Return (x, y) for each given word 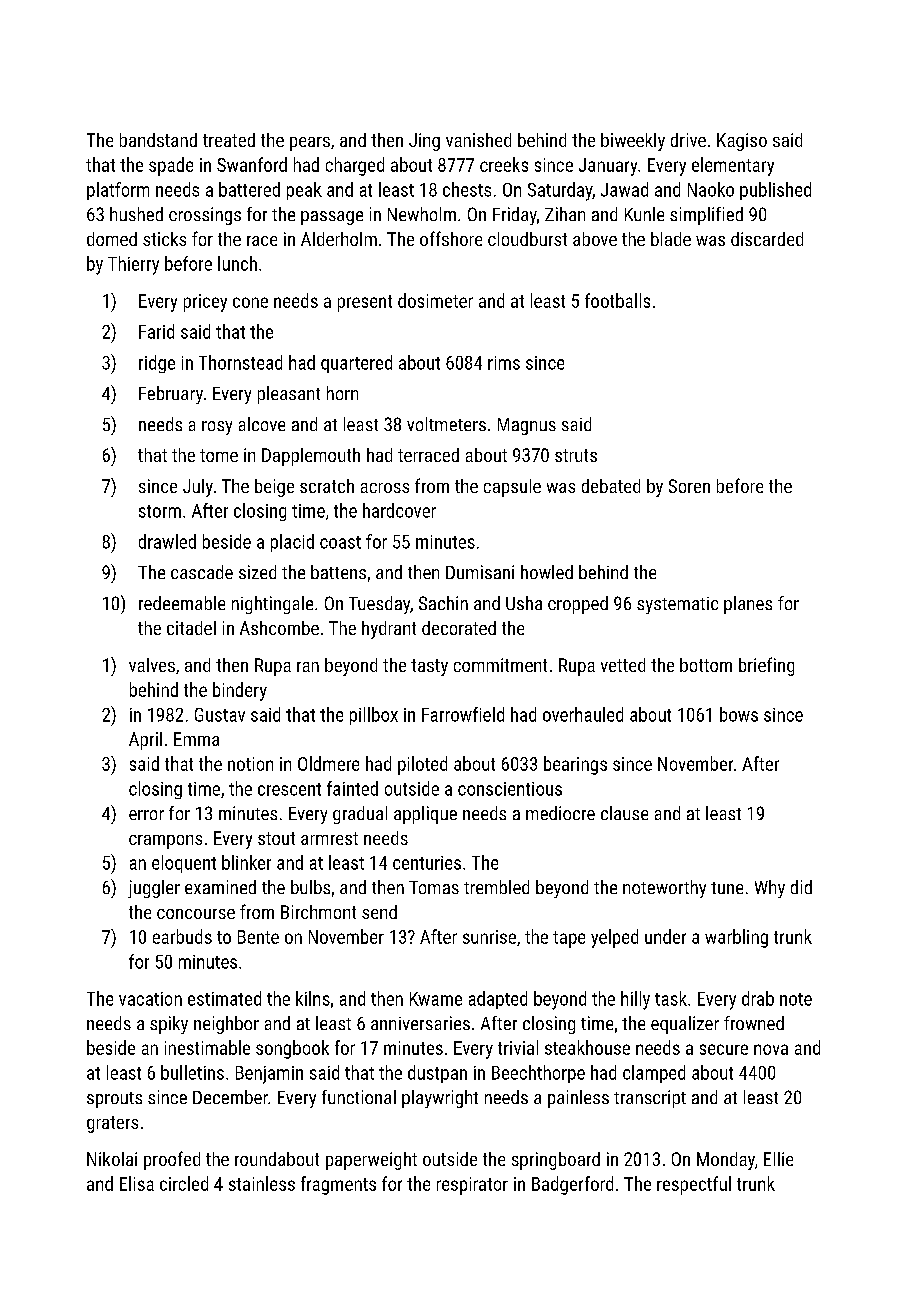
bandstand (158, 140)
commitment (500, 665)
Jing (424, 142)
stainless (262, 1183)
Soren (689, 486)
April (145, 741)
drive (688, 140)
